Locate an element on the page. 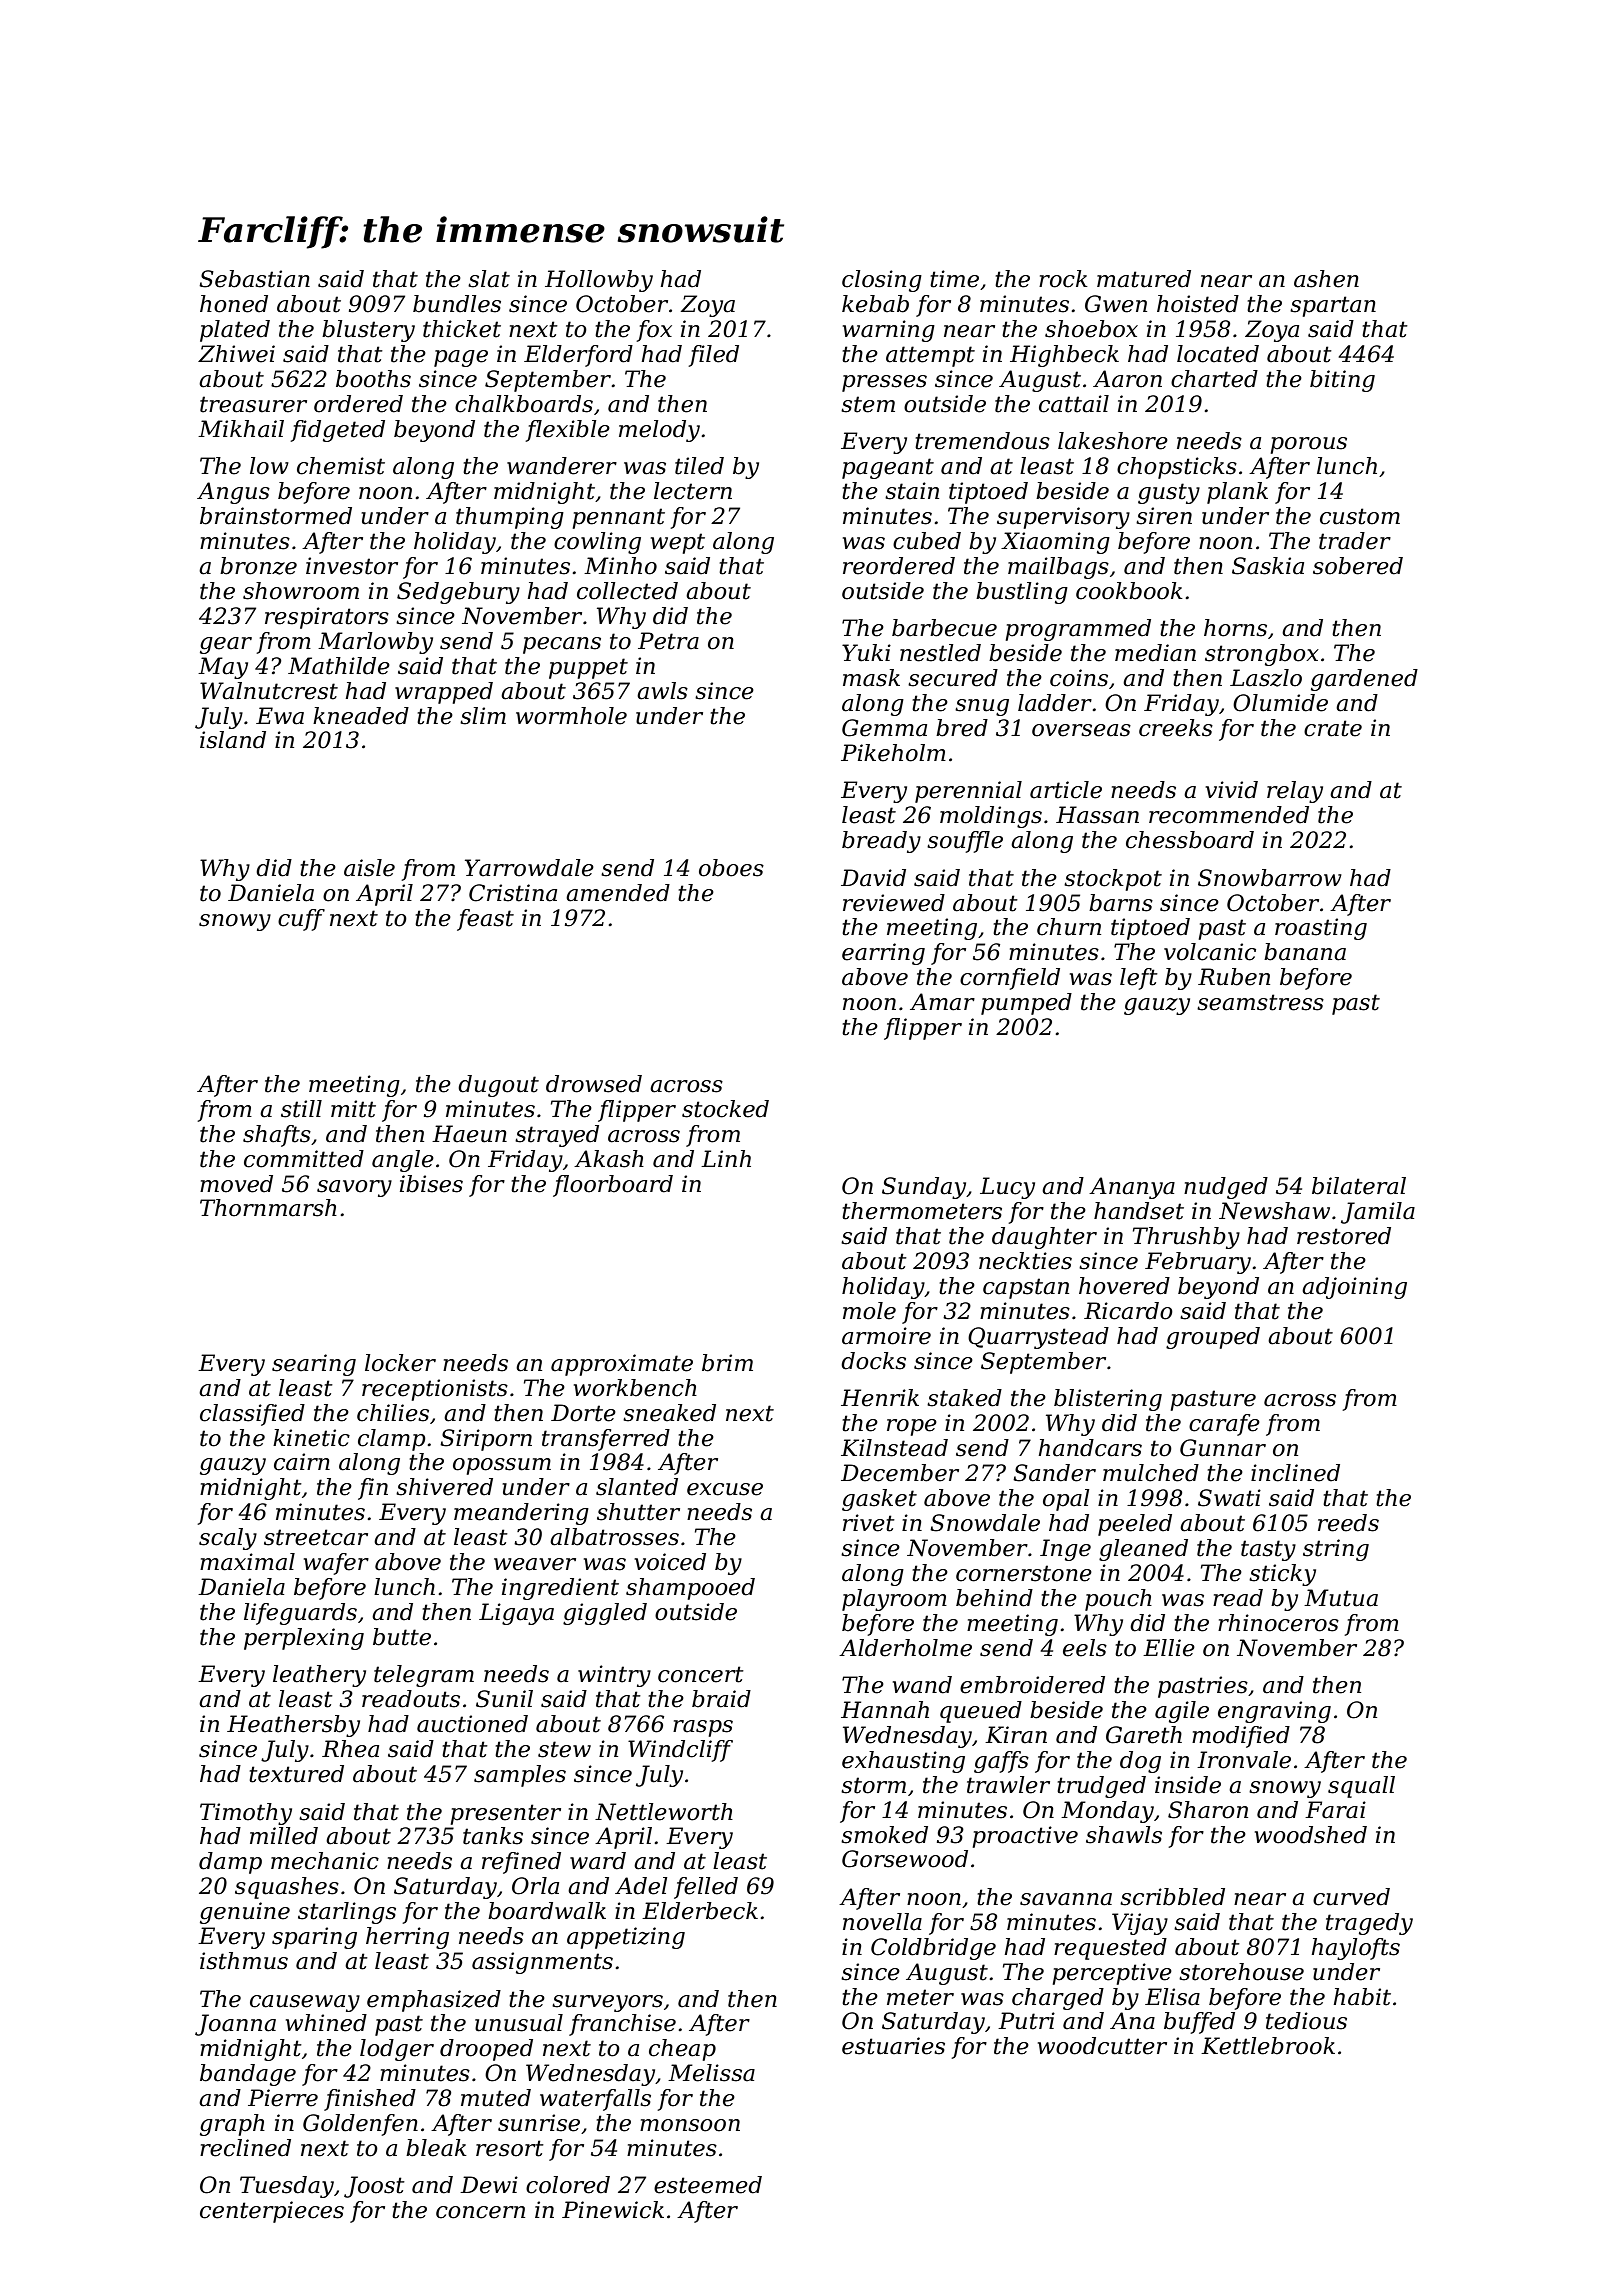  slanted is located at coordinates (637, 1487).
